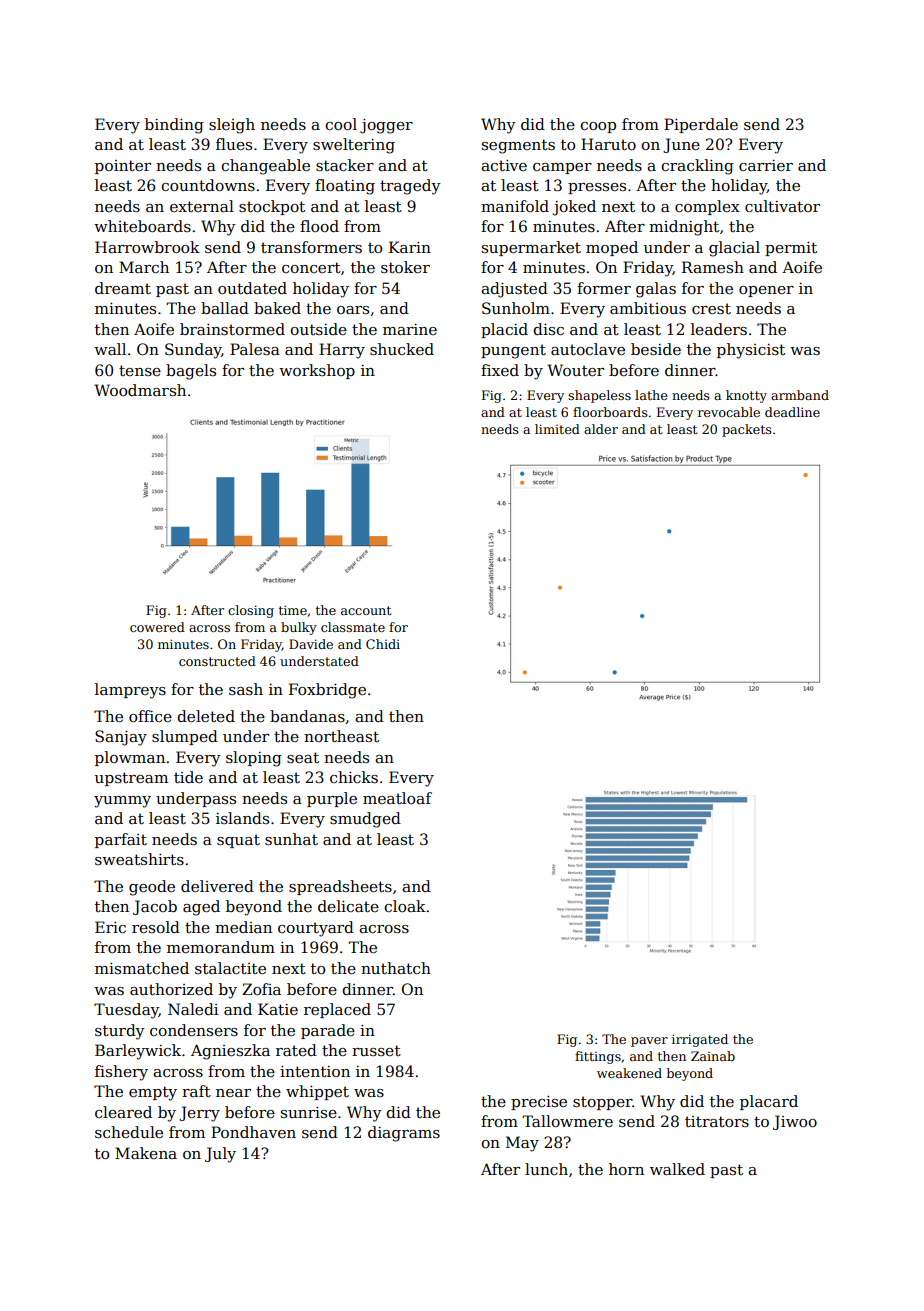  I want to click on russet, so click(376, 1050).
